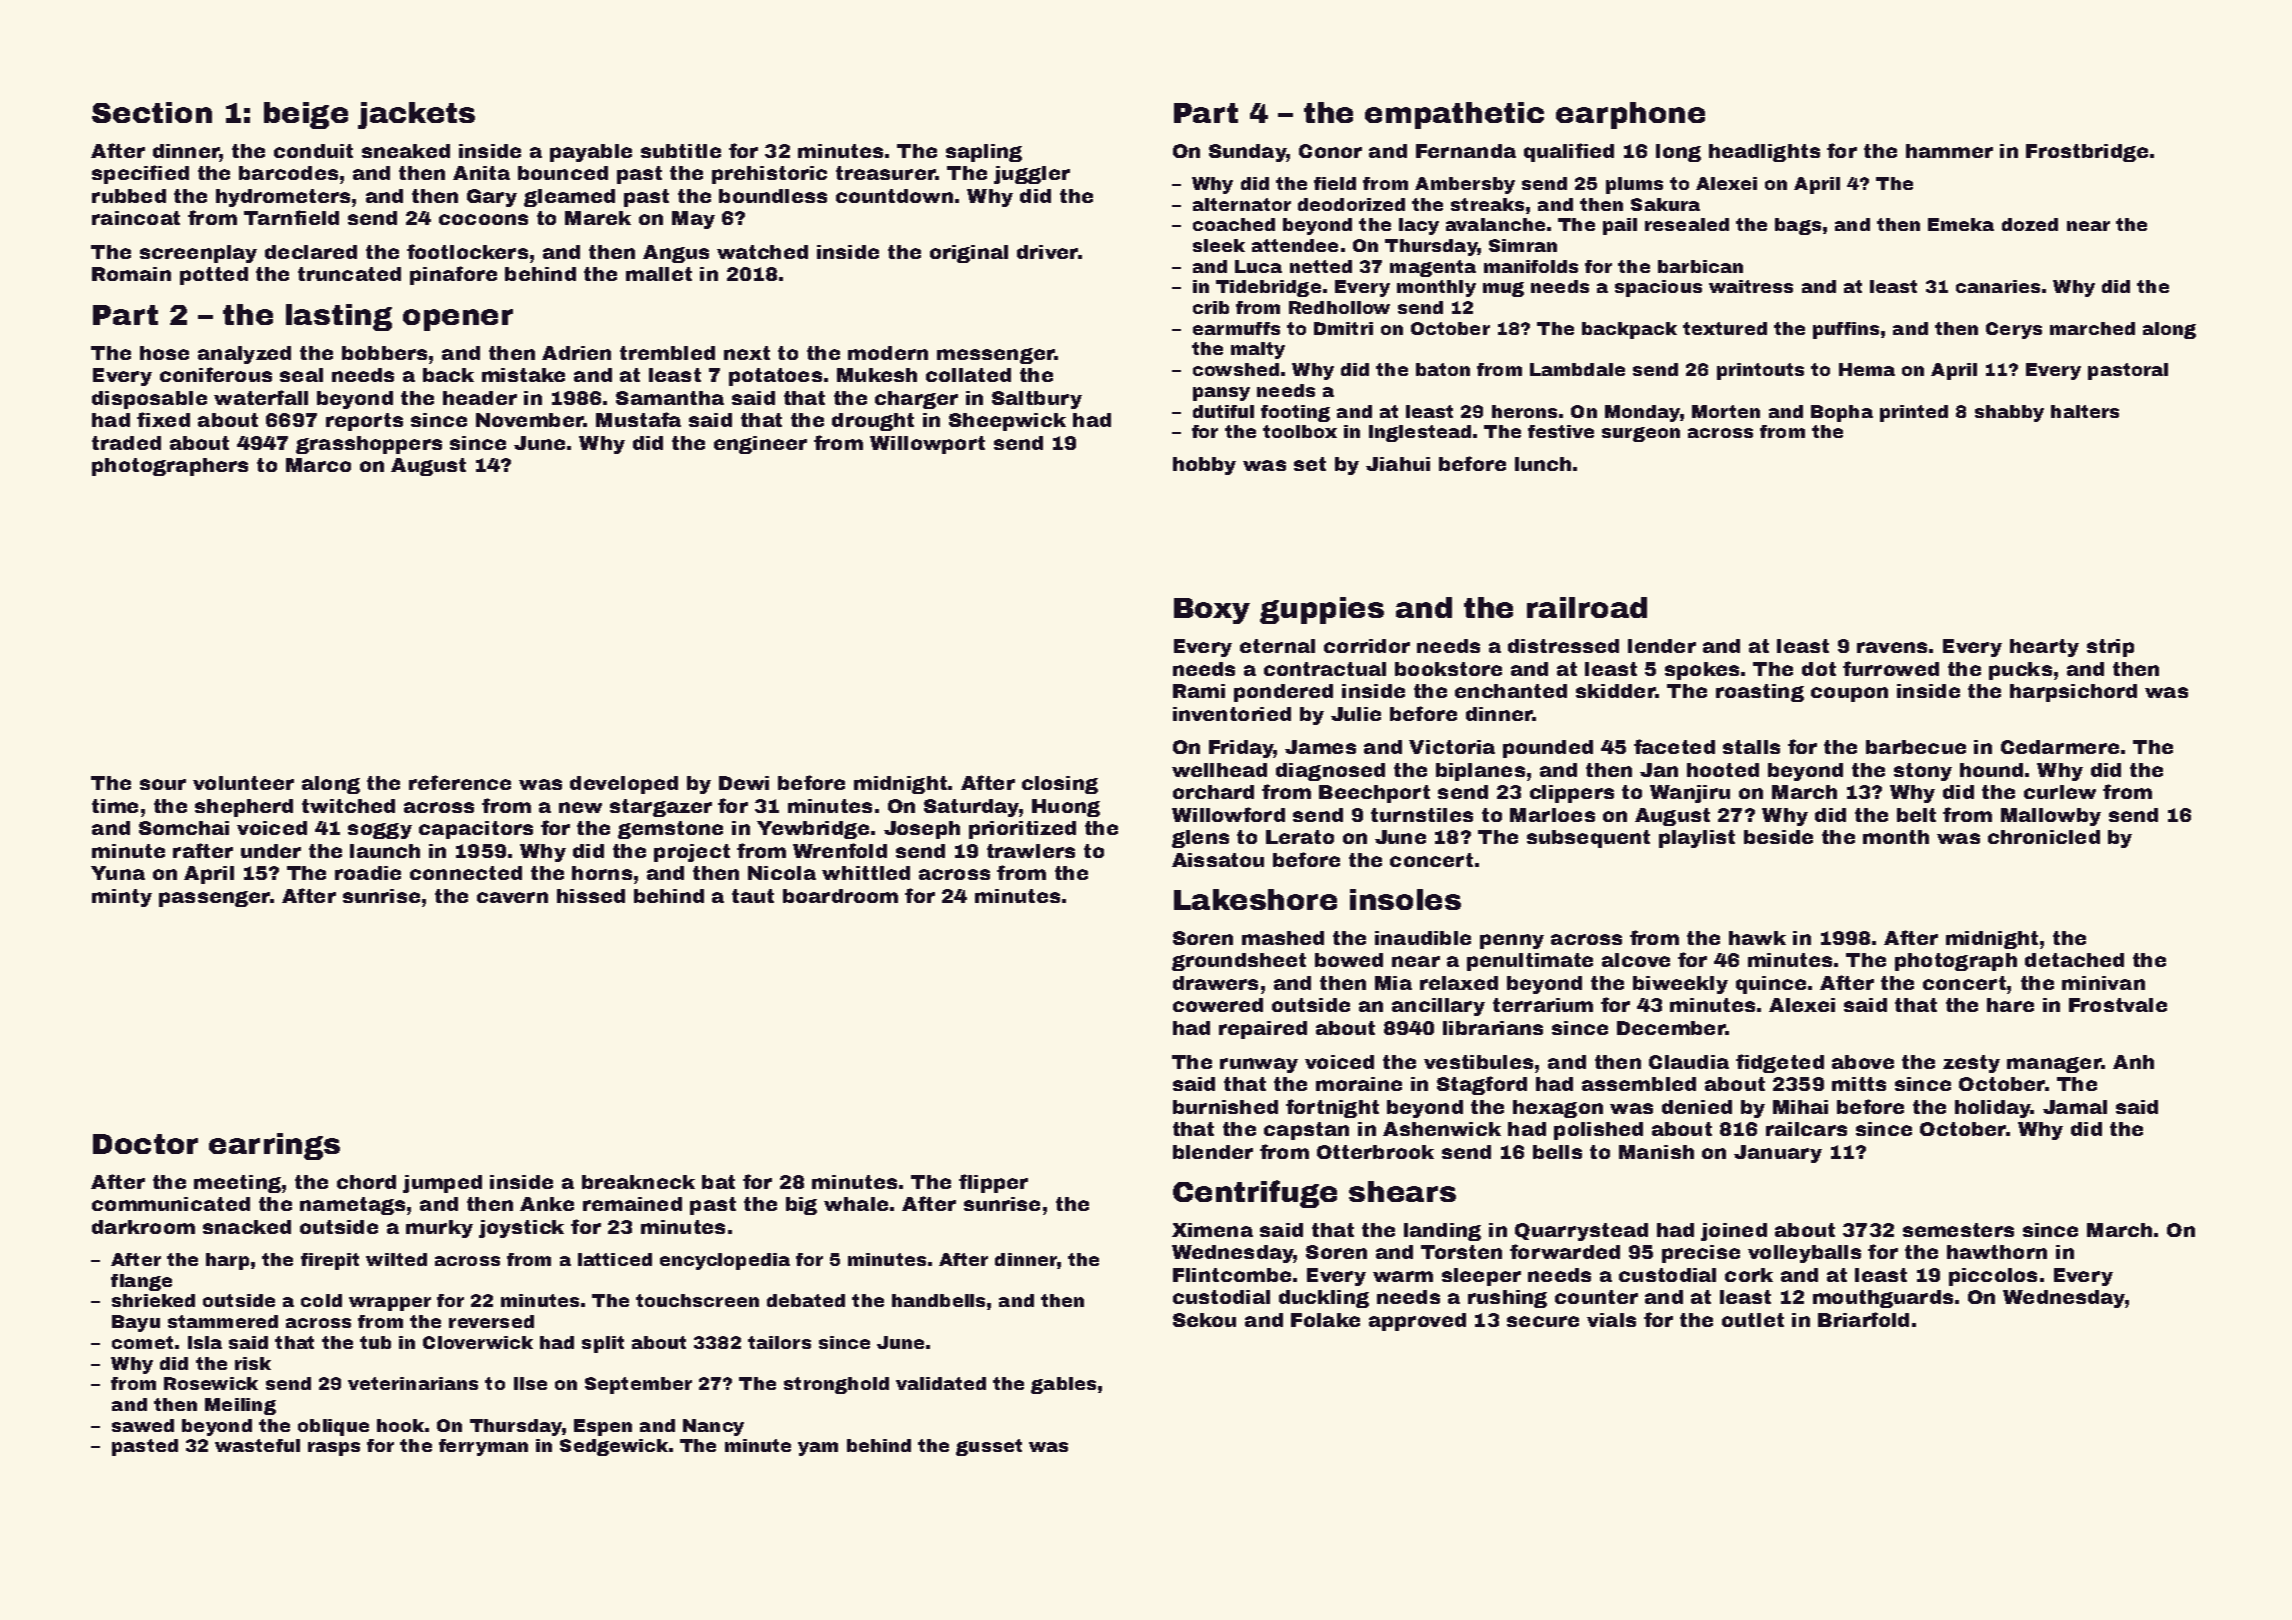  What do you see at coordinates (145, 1144) in the page?
I see `Doctor` at bounding box center [145, 1144].
